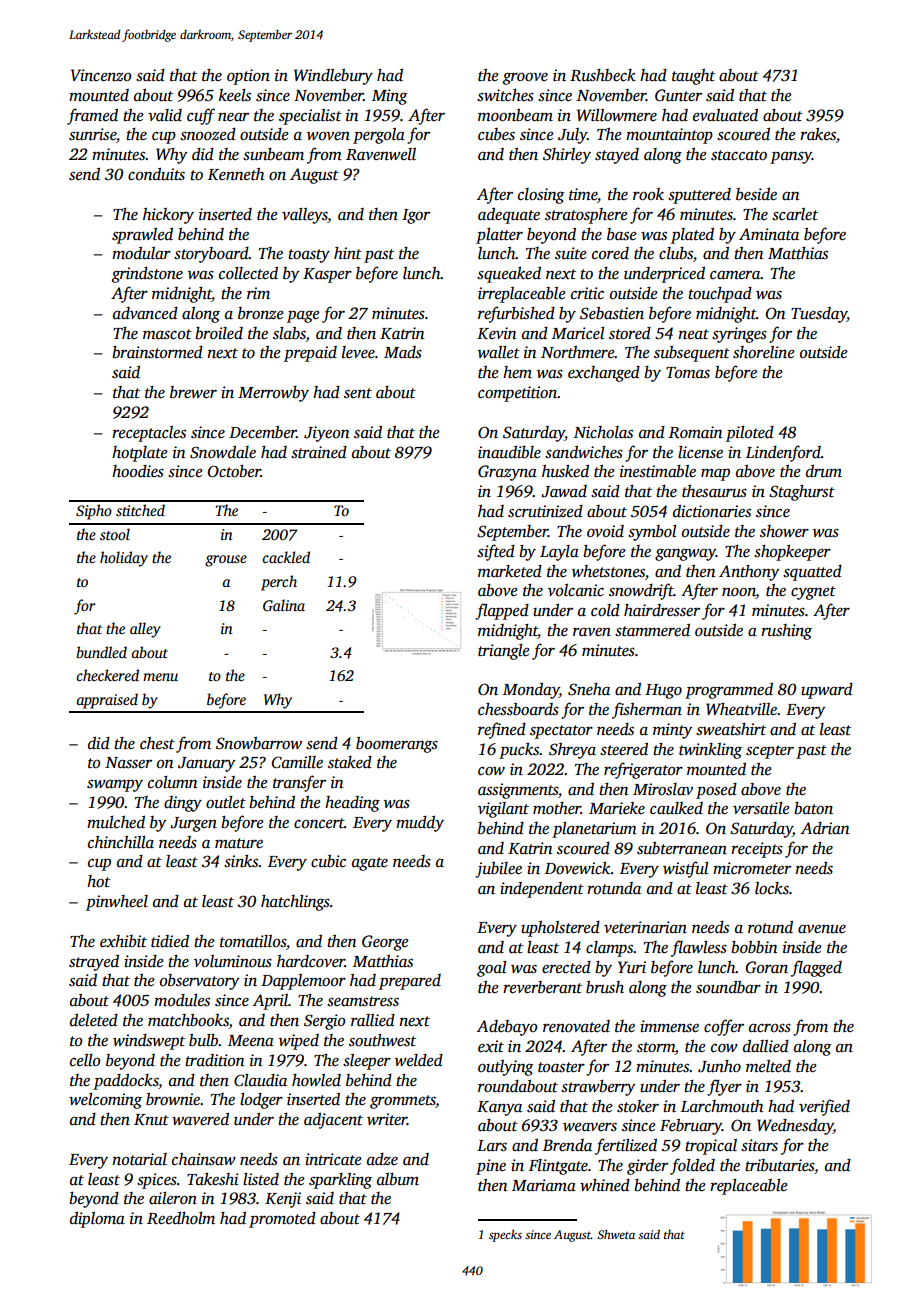 The image size is (924, 1311). What do you see at coordinates (403, 352) in the page?
I see `Mads` at bounding box center [403, 352].
